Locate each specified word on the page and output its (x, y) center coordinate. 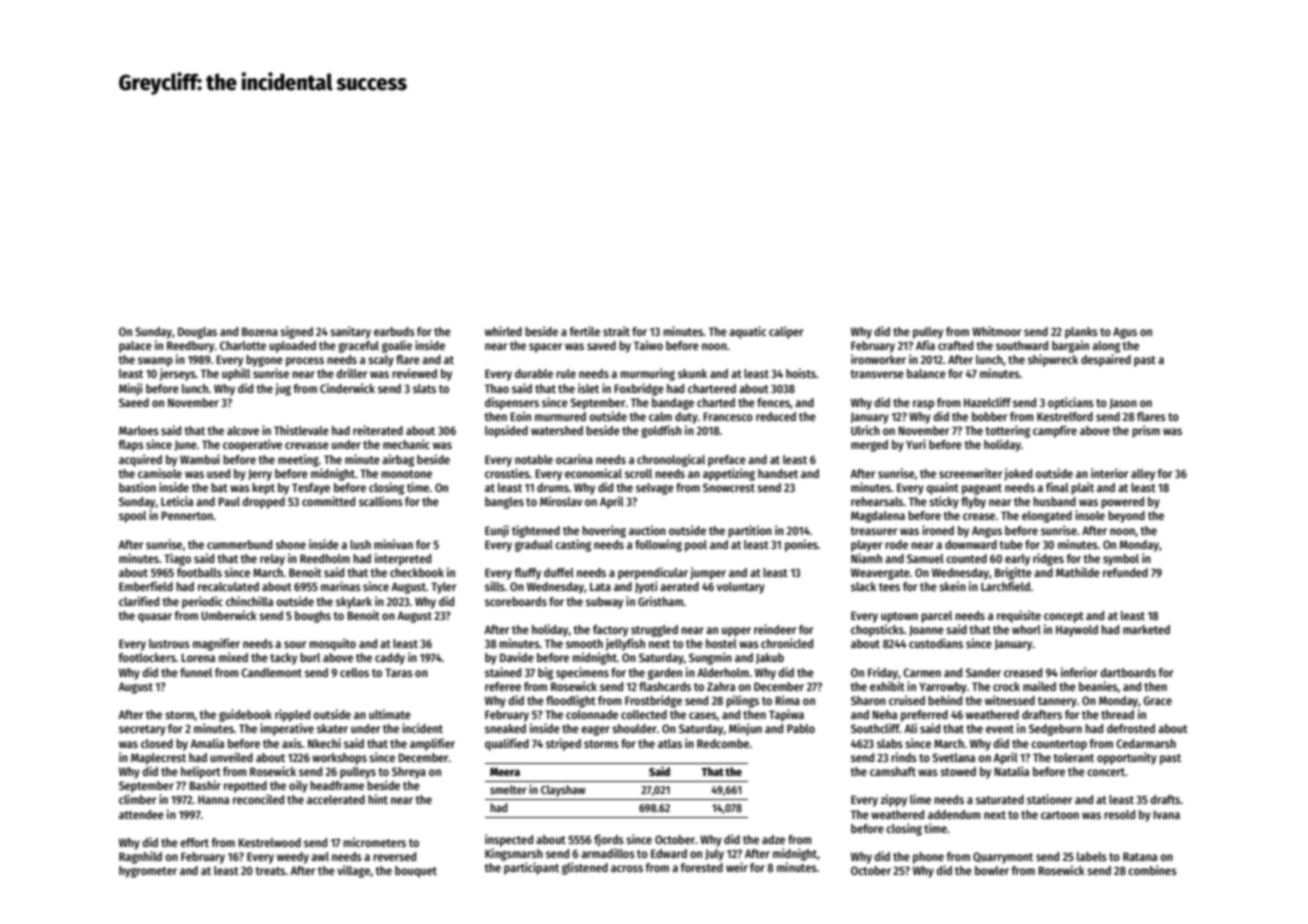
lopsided (506, 431)
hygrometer (148, 872)
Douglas (197, 333)
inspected (509, 840)
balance (926, 373)
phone (928, 858)
